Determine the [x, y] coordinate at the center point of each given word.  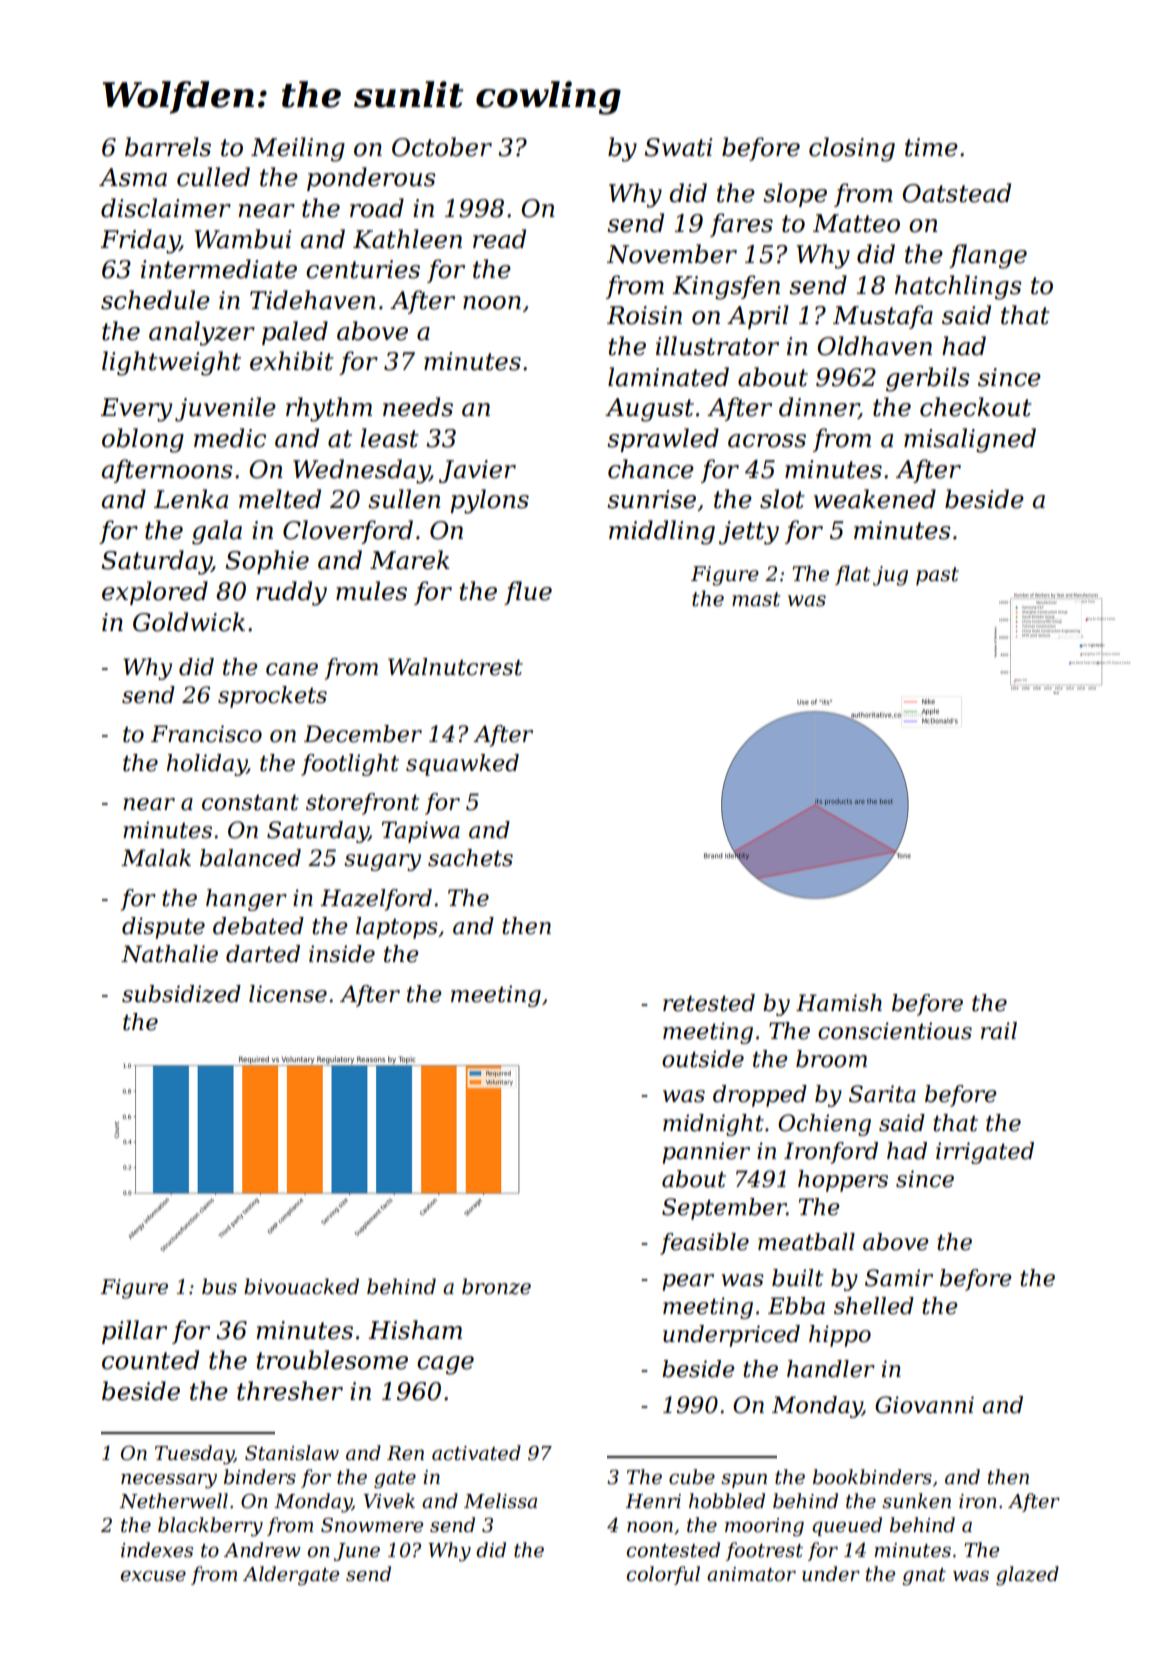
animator [751, 1574]
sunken [916, 1501]
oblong [143, 440]
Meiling [298, 149]
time [931, 147]
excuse [153, 1576]
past [937, 576]
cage [445, 1365]
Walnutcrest [455, 667]
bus [219, 1286]
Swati [678, 147]
